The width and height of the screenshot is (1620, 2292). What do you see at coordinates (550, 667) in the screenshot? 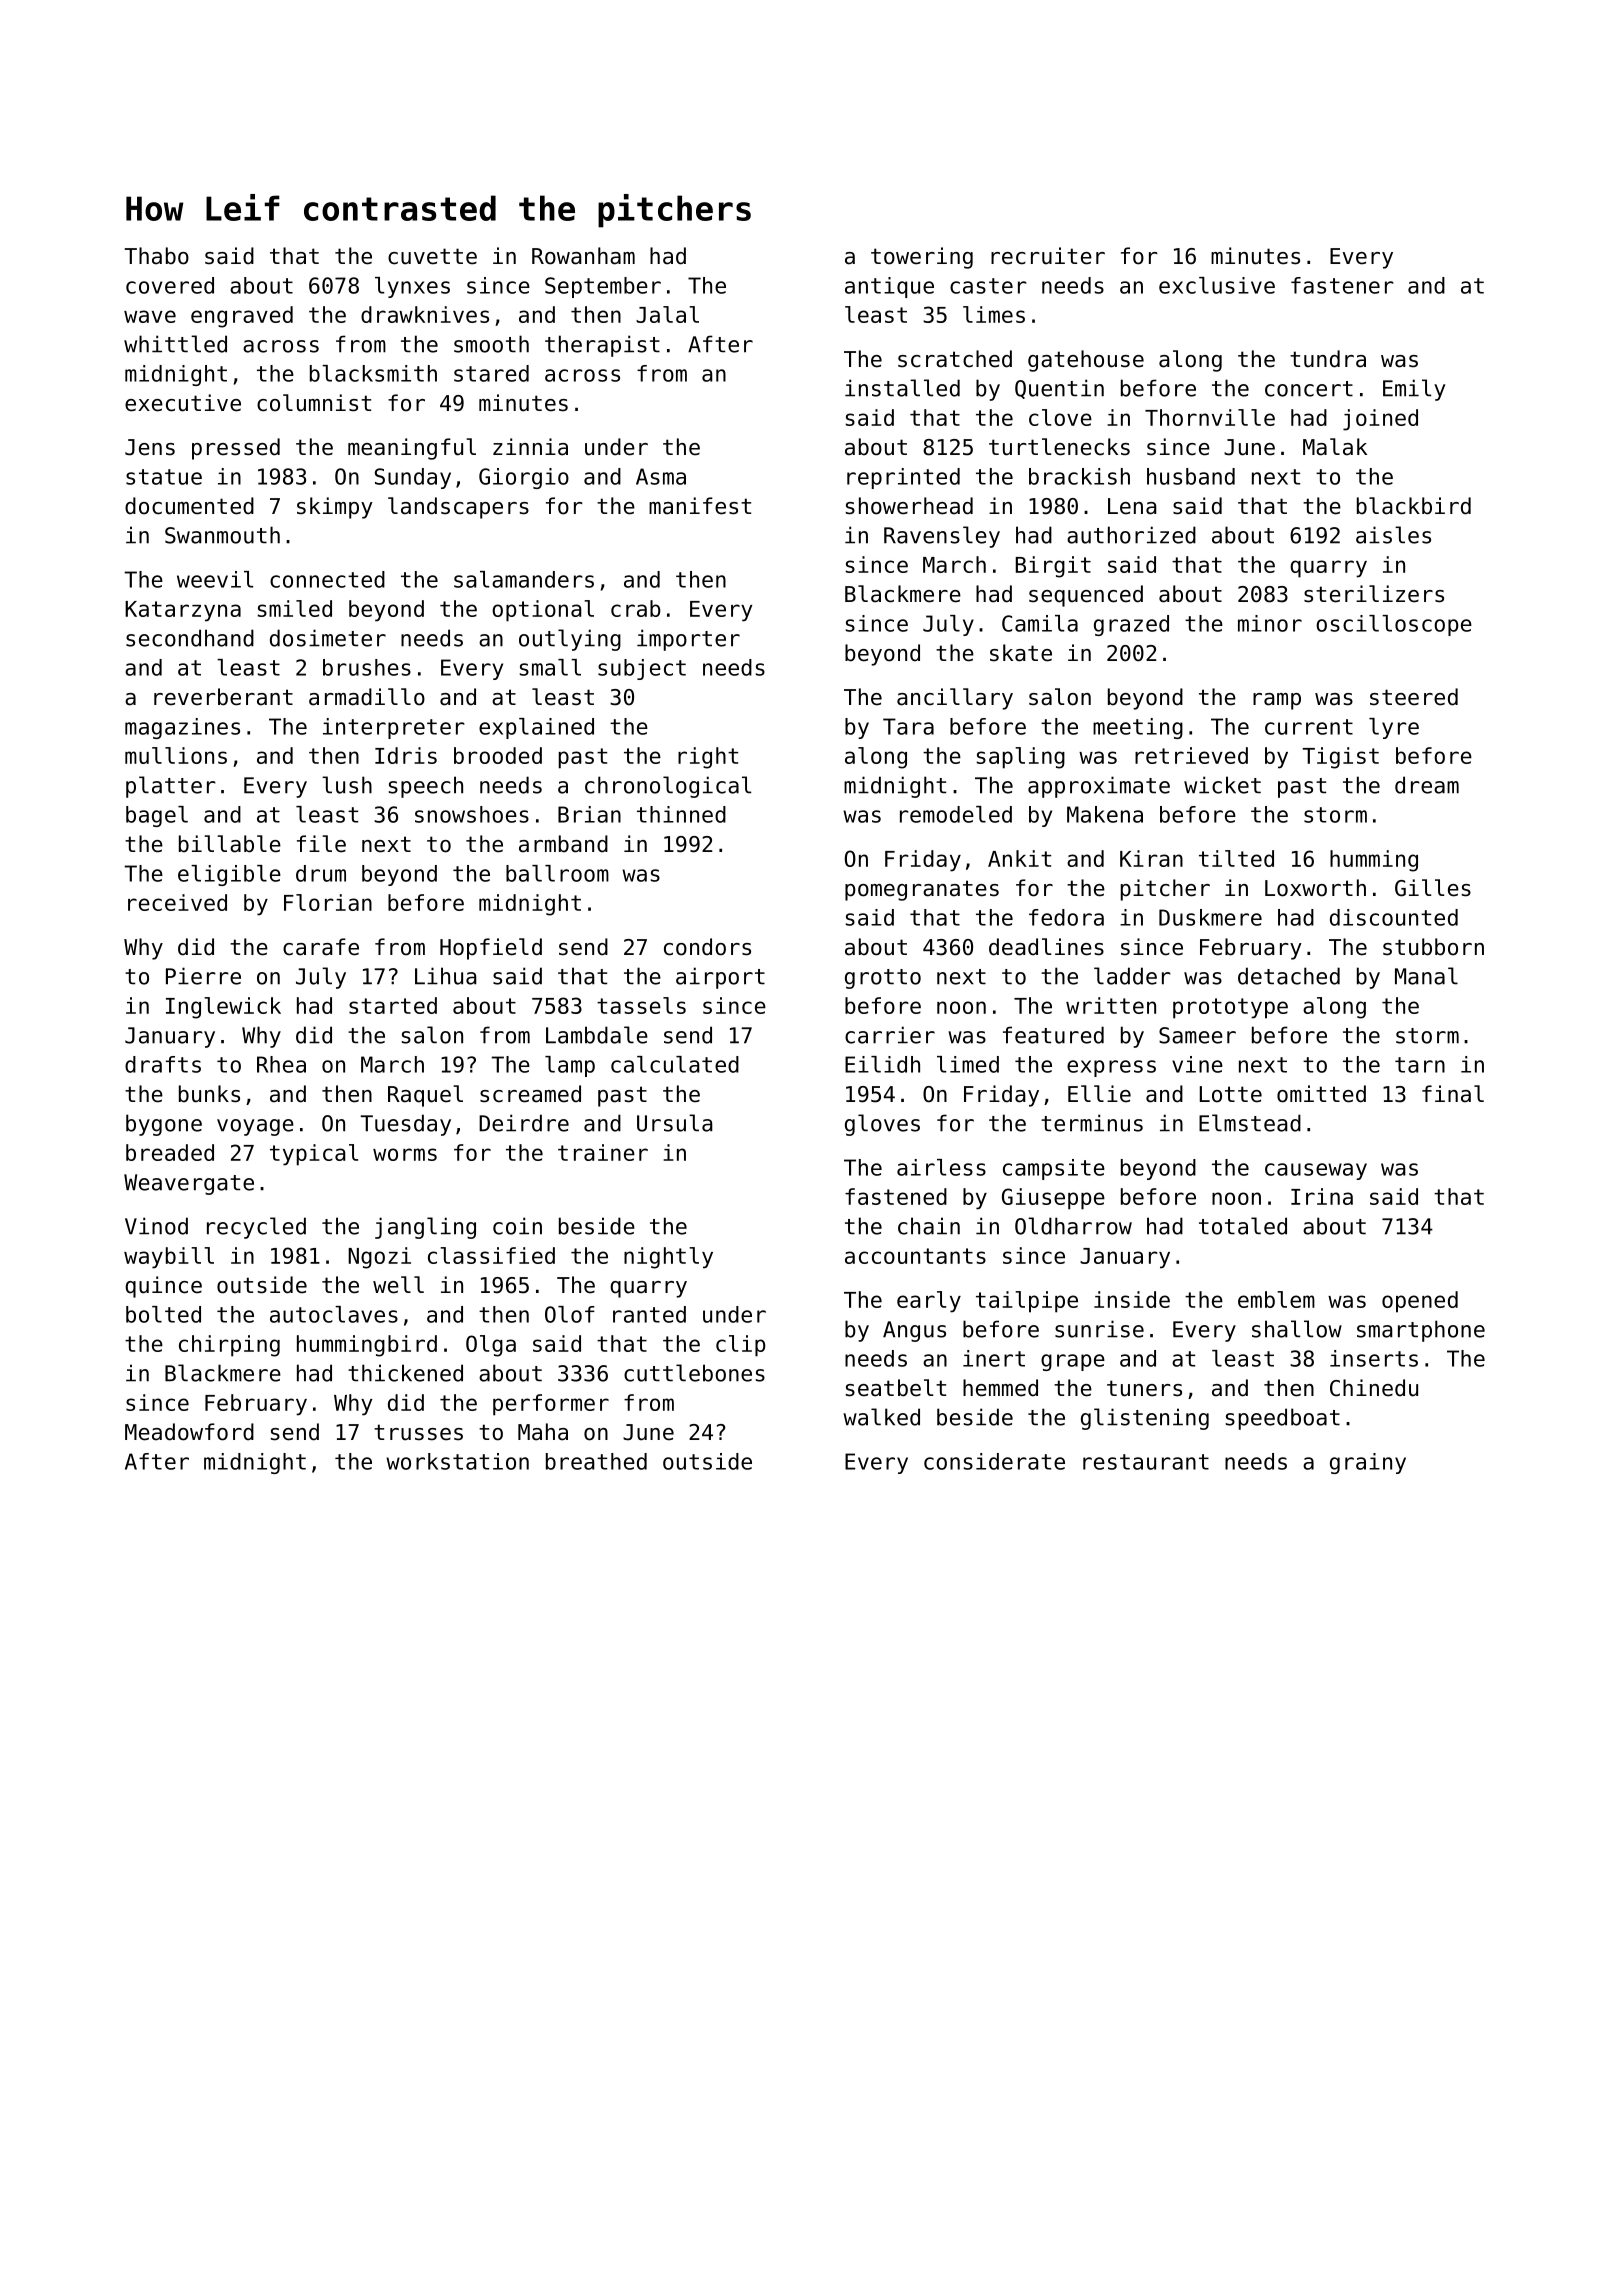
I see `small` at bounding box center [550, 667].
